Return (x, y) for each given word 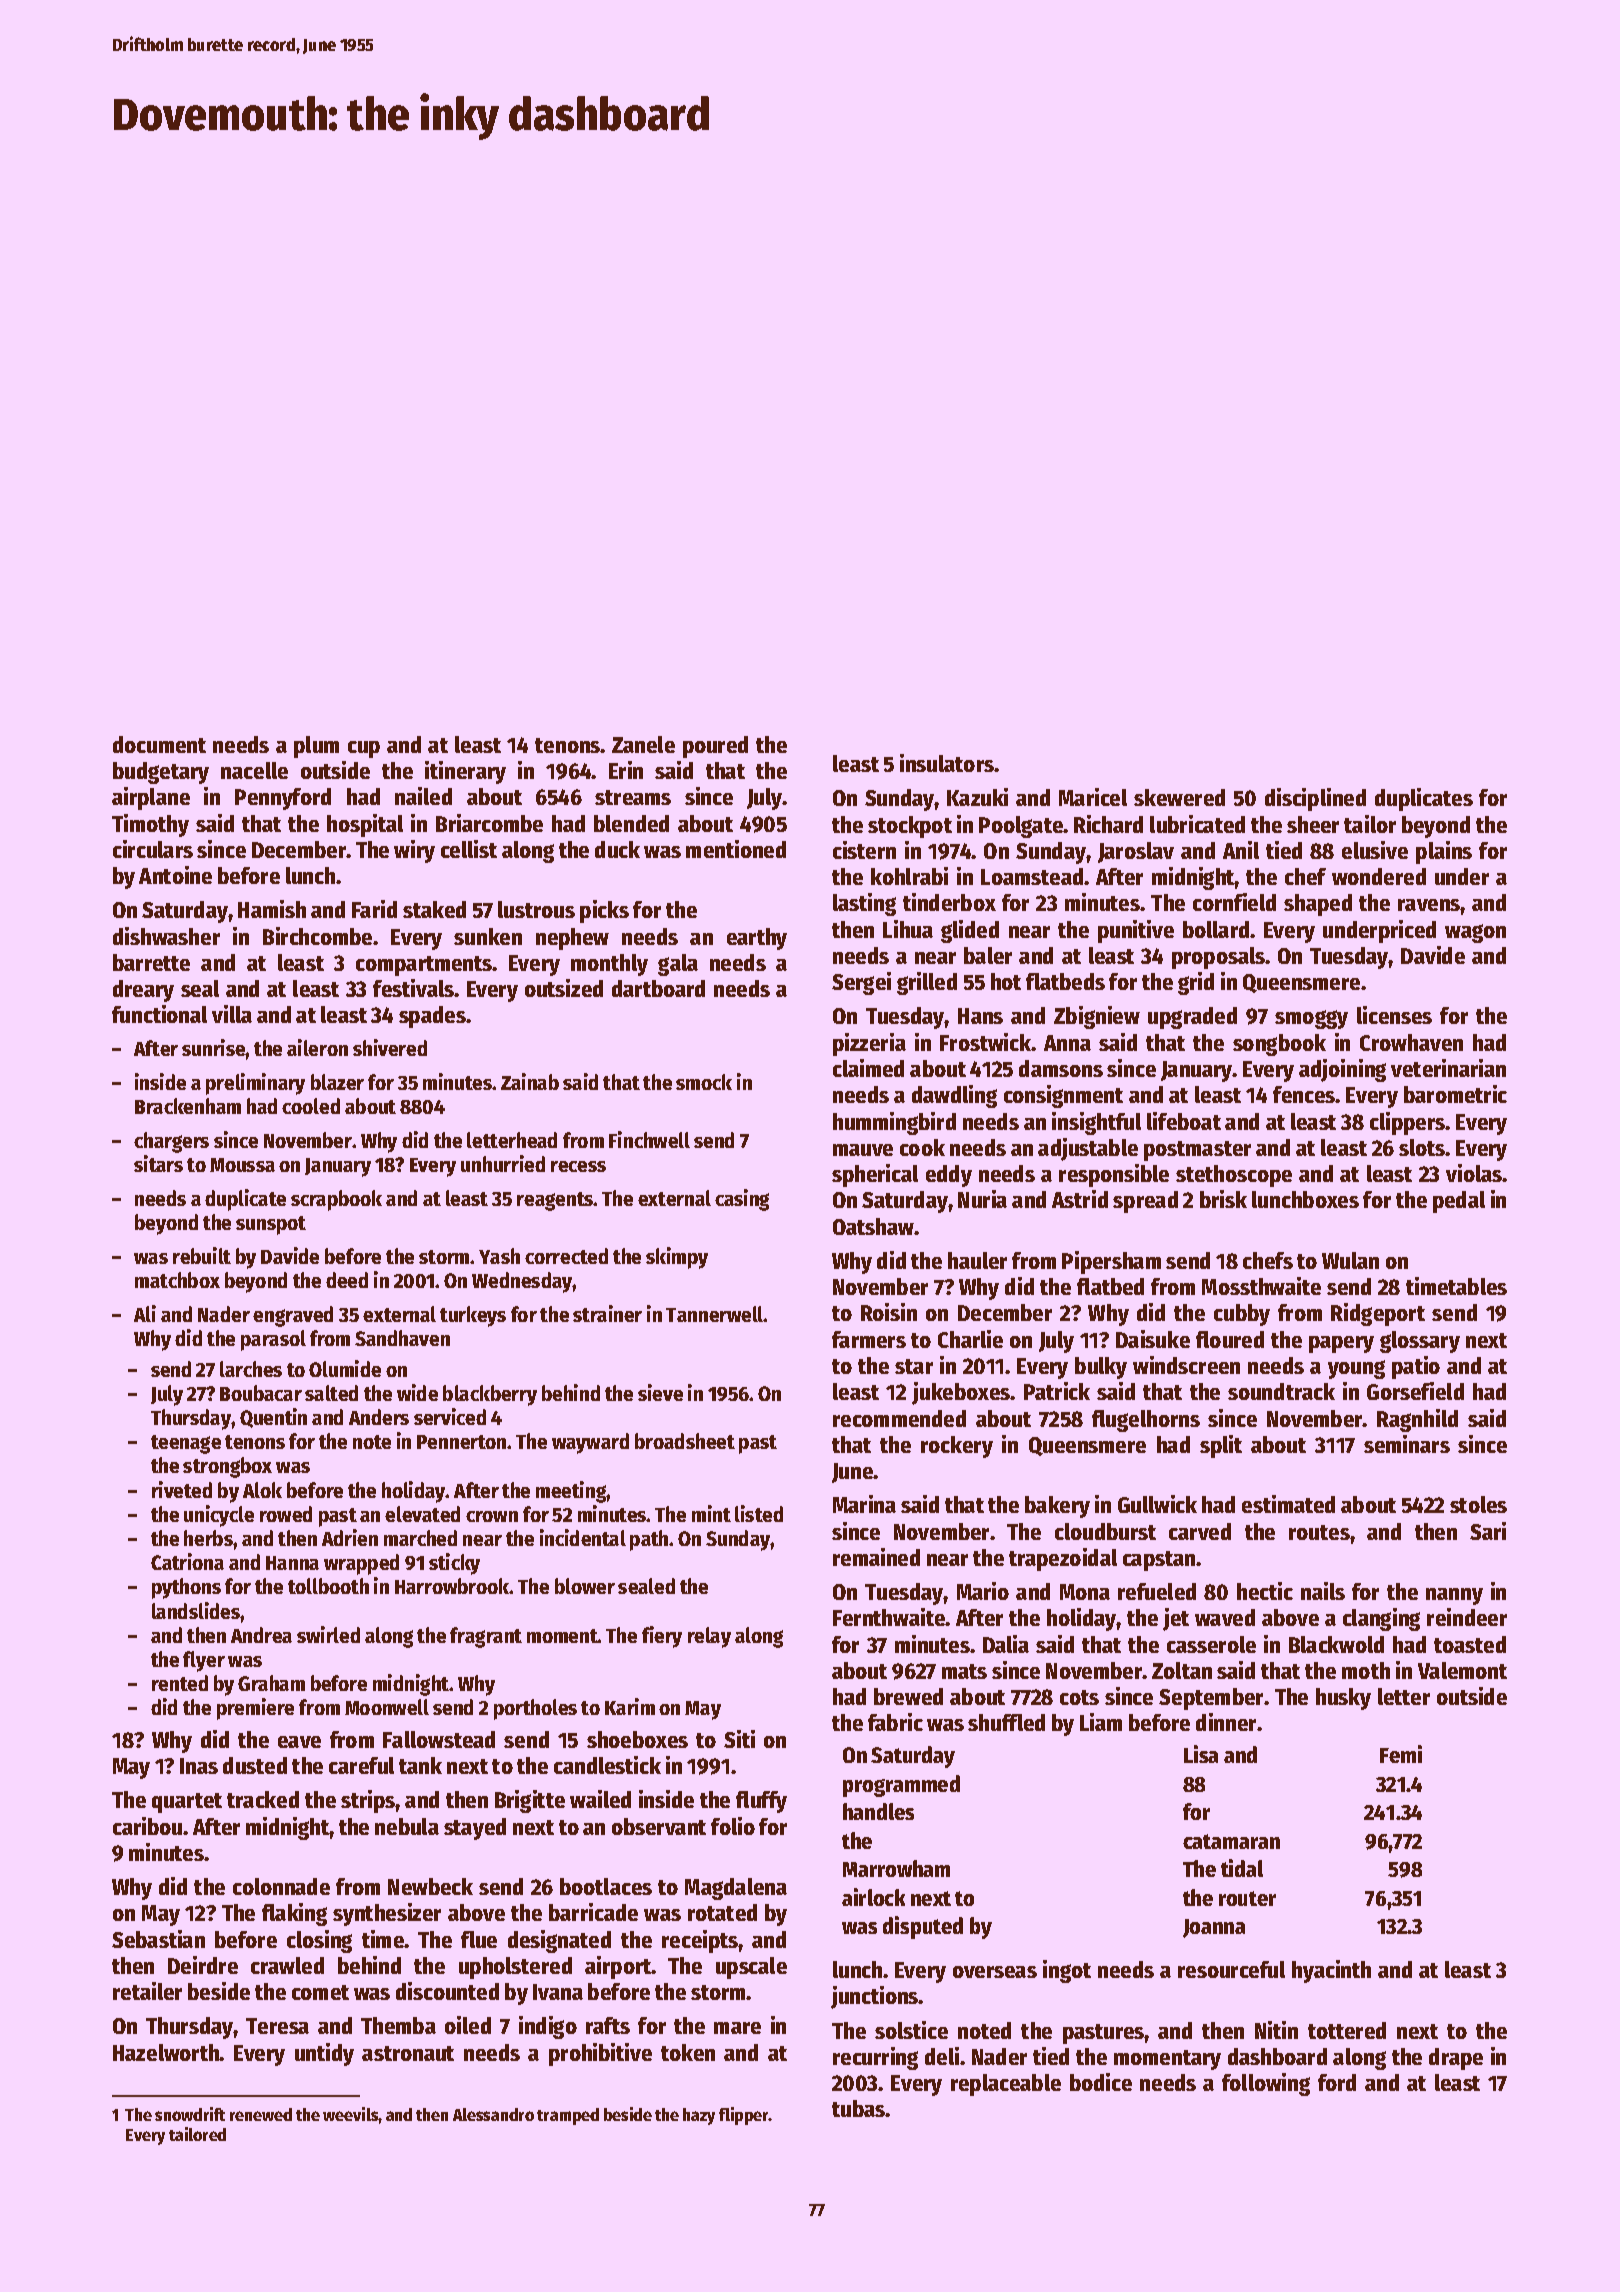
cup (364, 749)
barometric (1455, 1094)
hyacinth (1331, 1971)
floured (1230, 1339)
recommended (899, 1418)
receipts (700, 1941)
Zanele (643, 744)
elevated (422, 1514)
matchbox (177, 1280)
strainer (607, 1313)
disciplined (1315, 799)
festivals (414, 988)
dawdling (954, 1096)
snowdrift (190, 2114)
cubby (1242, 1315)
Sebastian (158, 1939)
